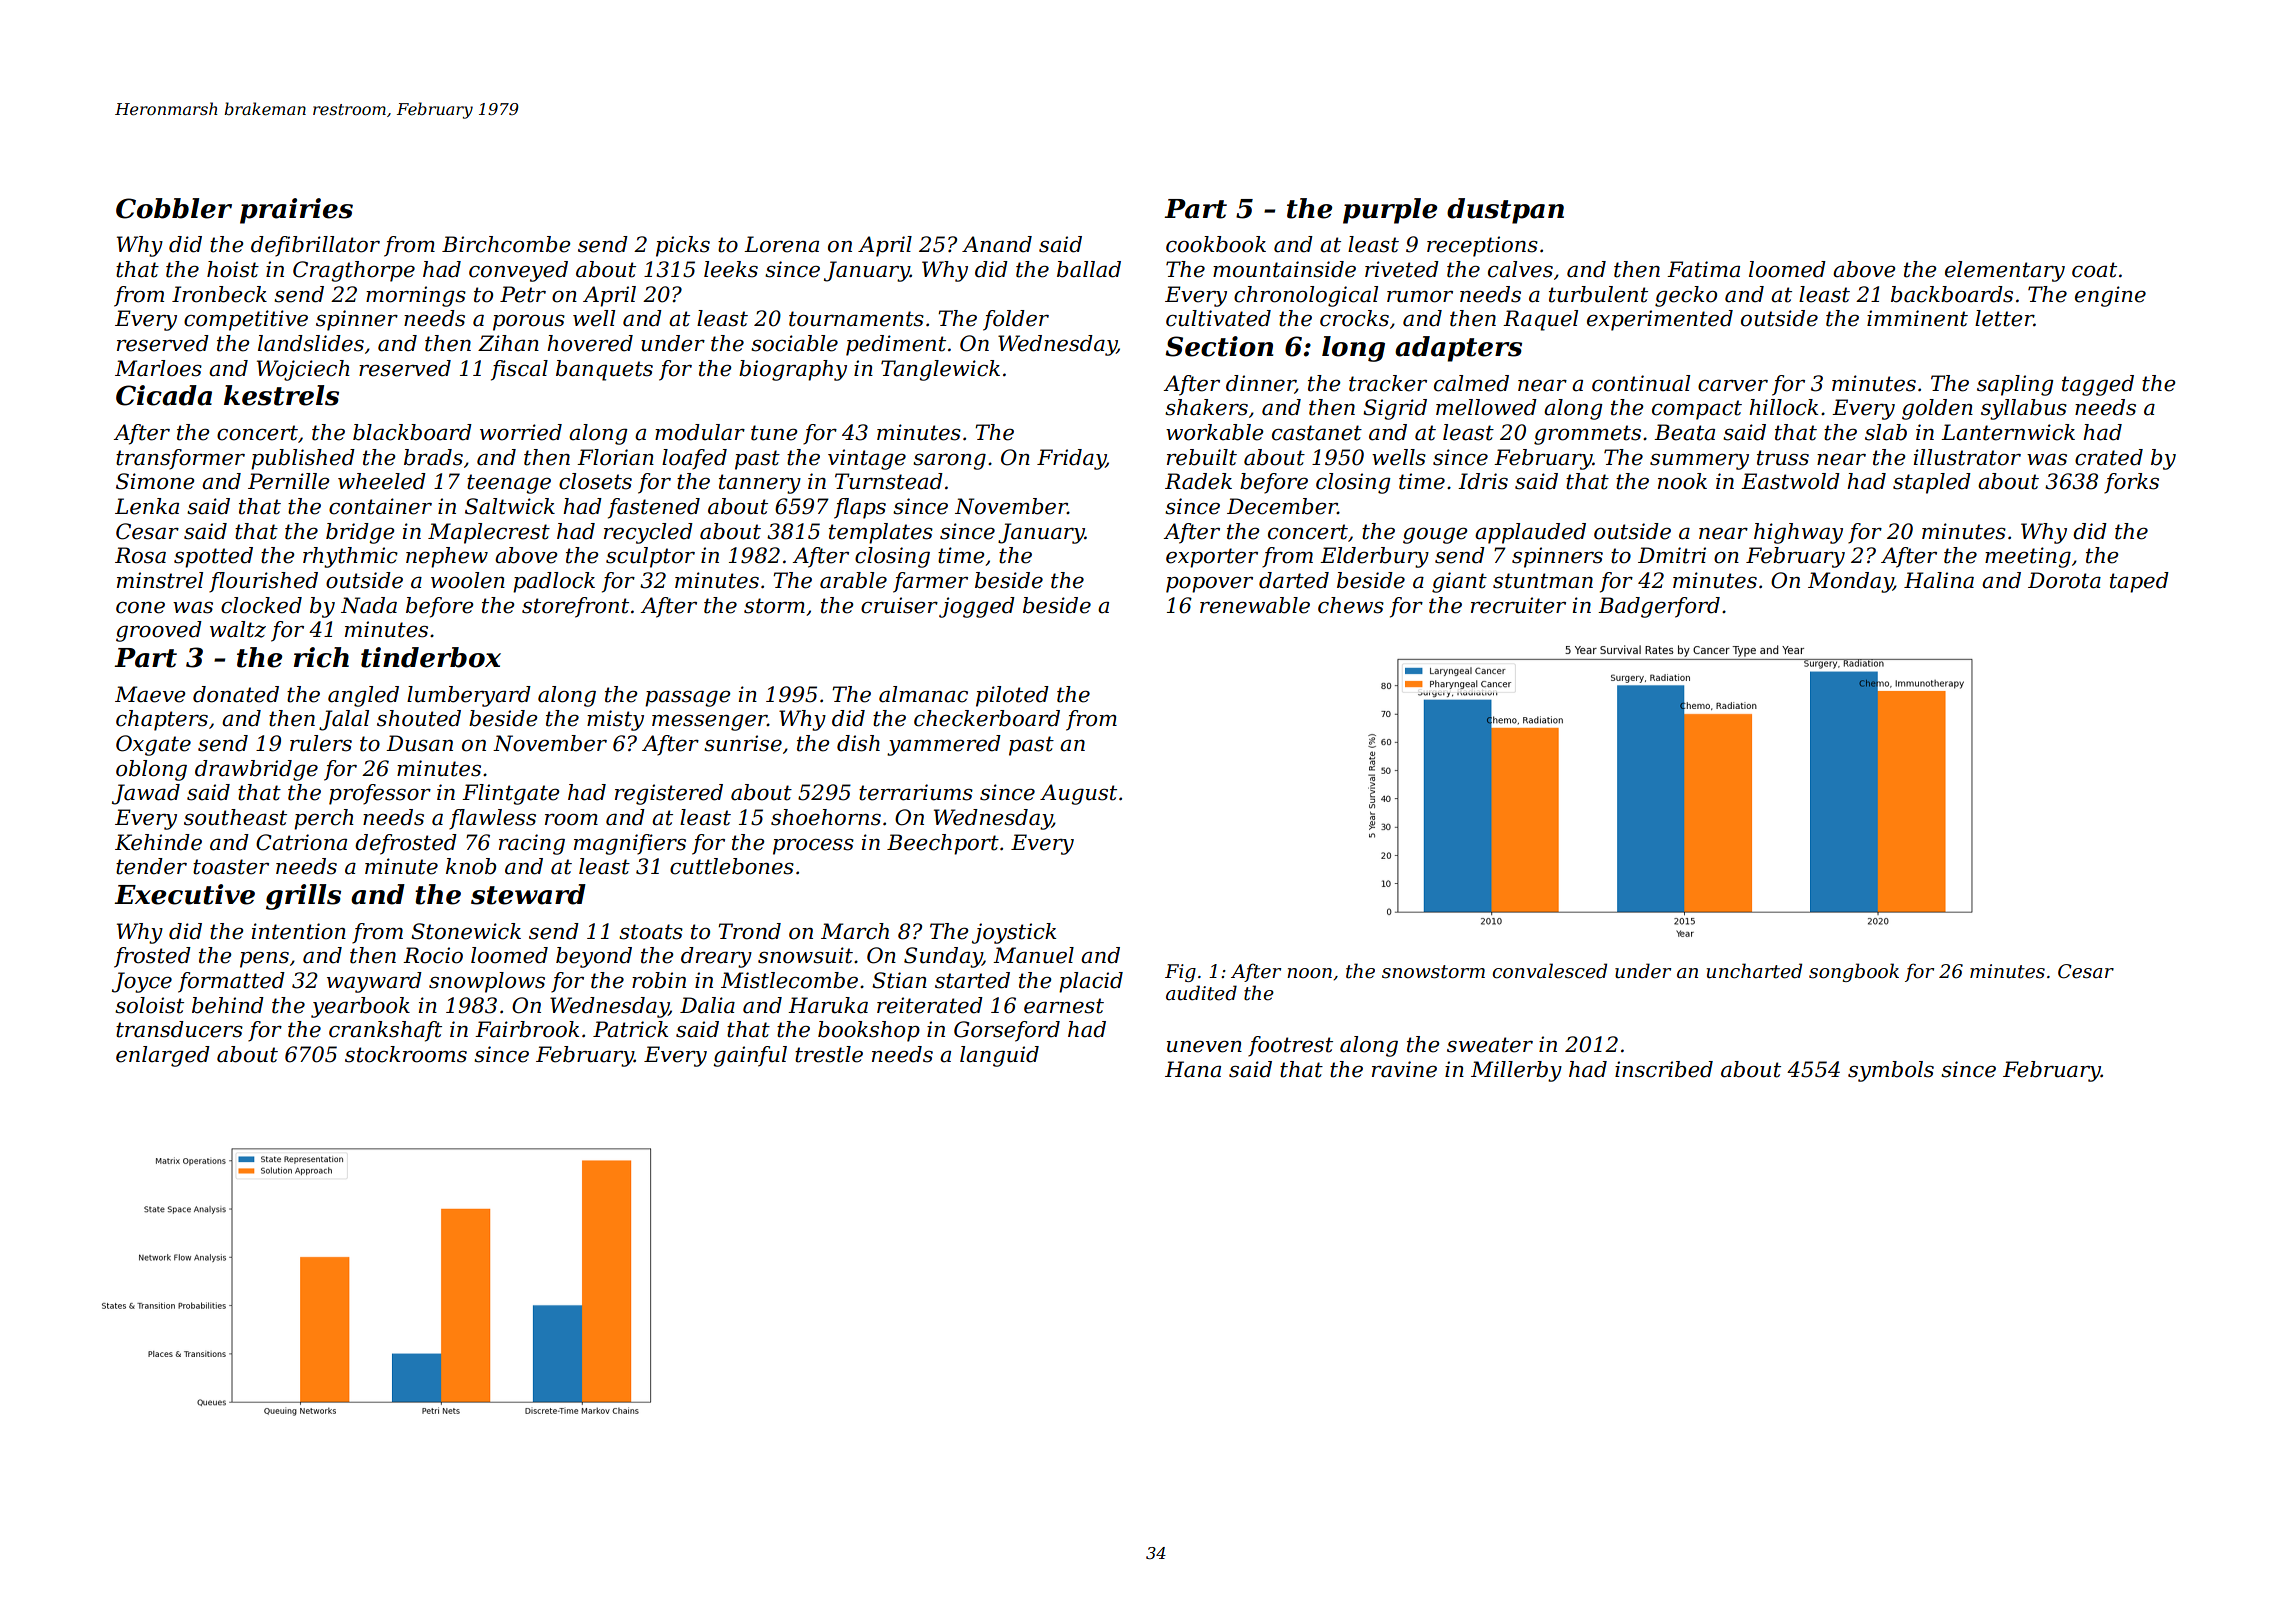  I want to click on shouted, so click(419, 718).
